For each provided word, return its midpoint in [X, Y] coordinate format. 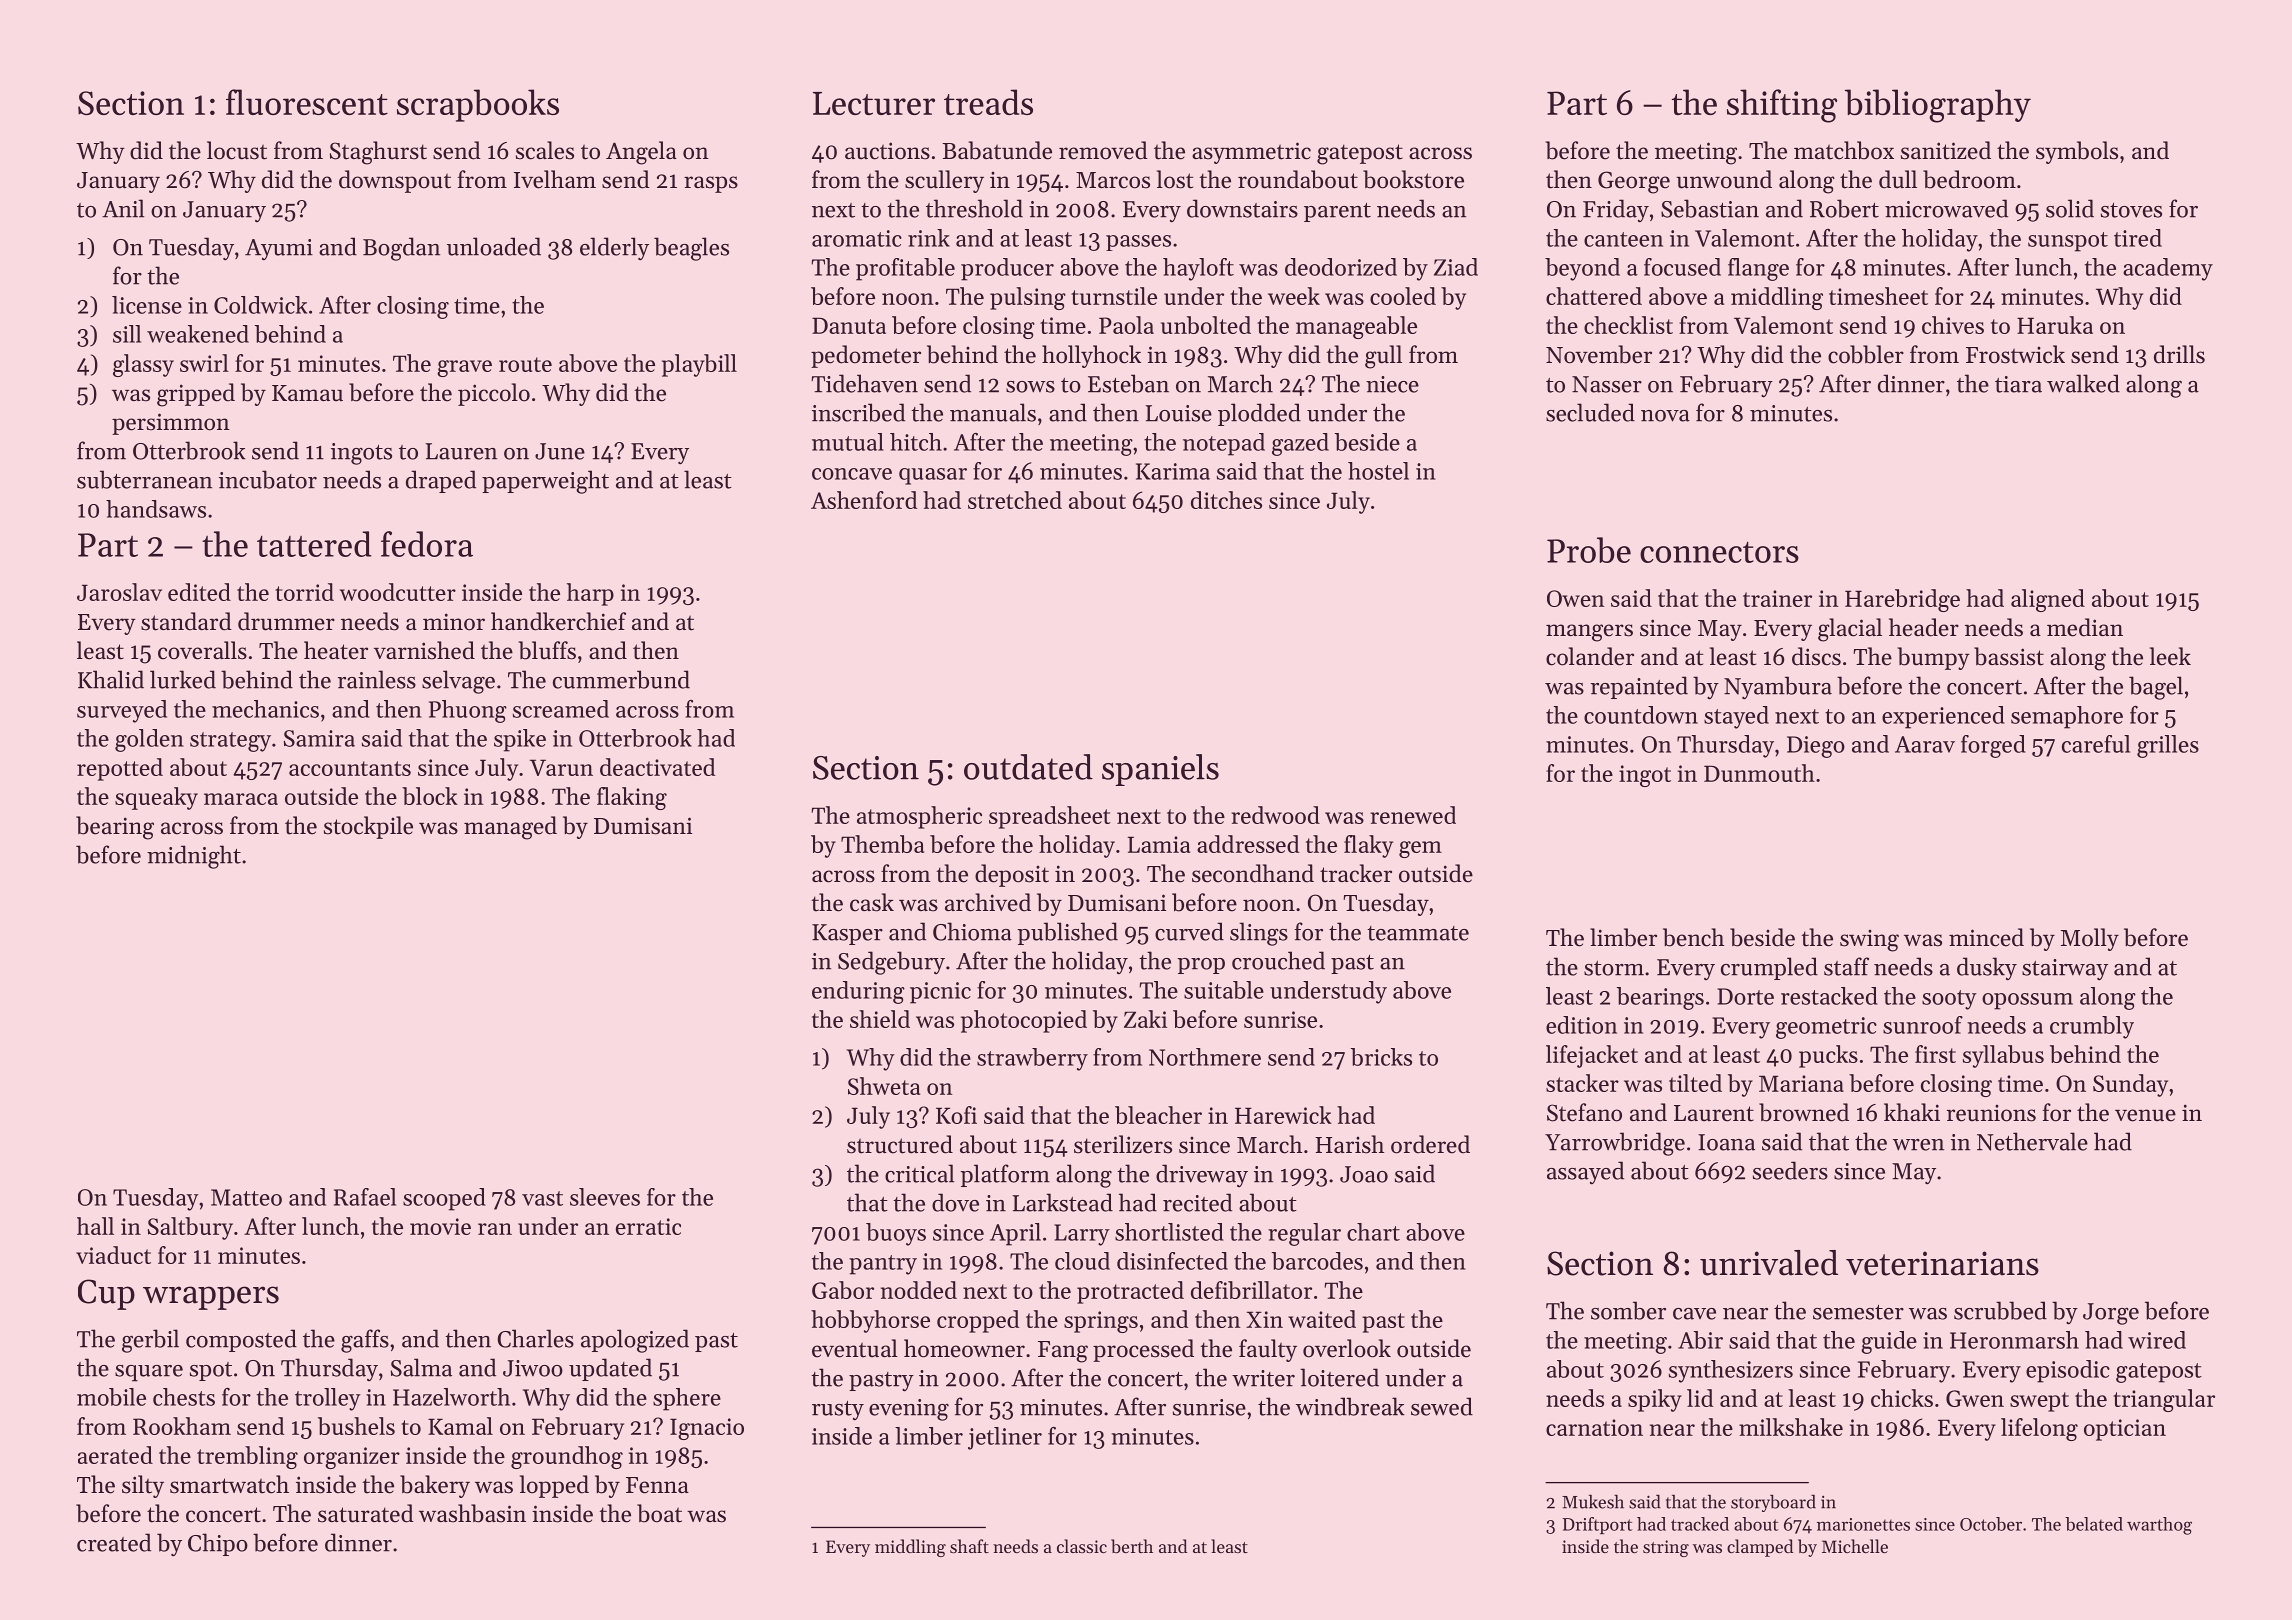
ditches [1226, 500]
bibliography [1938, 106]
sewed [1442, 1406]
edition [1581, 1025]
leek [2170, 656]
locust [237, 150]
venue [2145, 1115]
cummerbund [621, 679]
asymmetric [1251, 153]
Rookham [182, 1426]
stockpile [368, 827]
